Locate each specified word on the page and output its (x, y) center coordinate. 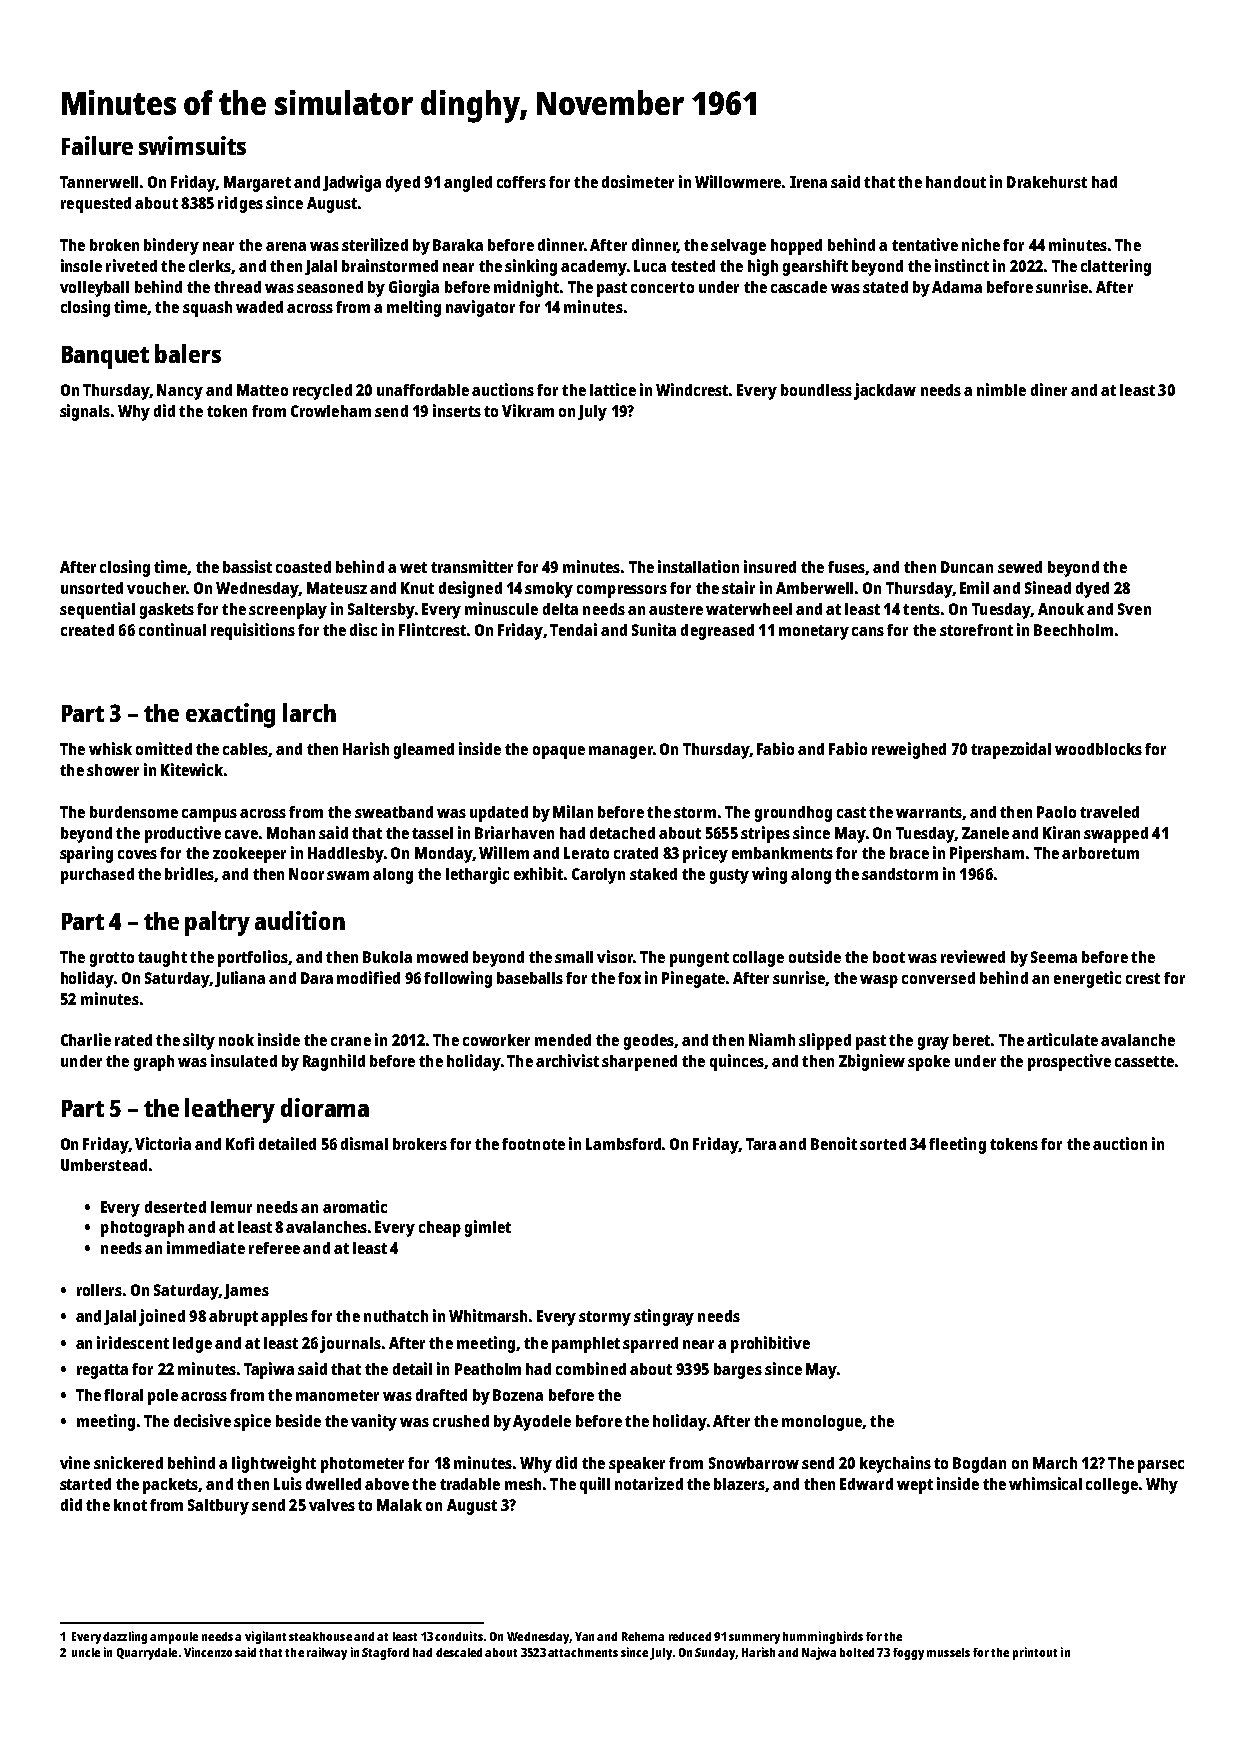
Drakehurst (1047, 182)
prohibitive (770, 1344)
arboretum (1100, 853)
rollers (99, 1290)
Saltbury (218, 1507)
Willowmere (738, 181)
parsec (1161, 1466)
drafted (441, 1395)
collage (758, 959)
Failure (97, 145)
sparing (86, 854)
